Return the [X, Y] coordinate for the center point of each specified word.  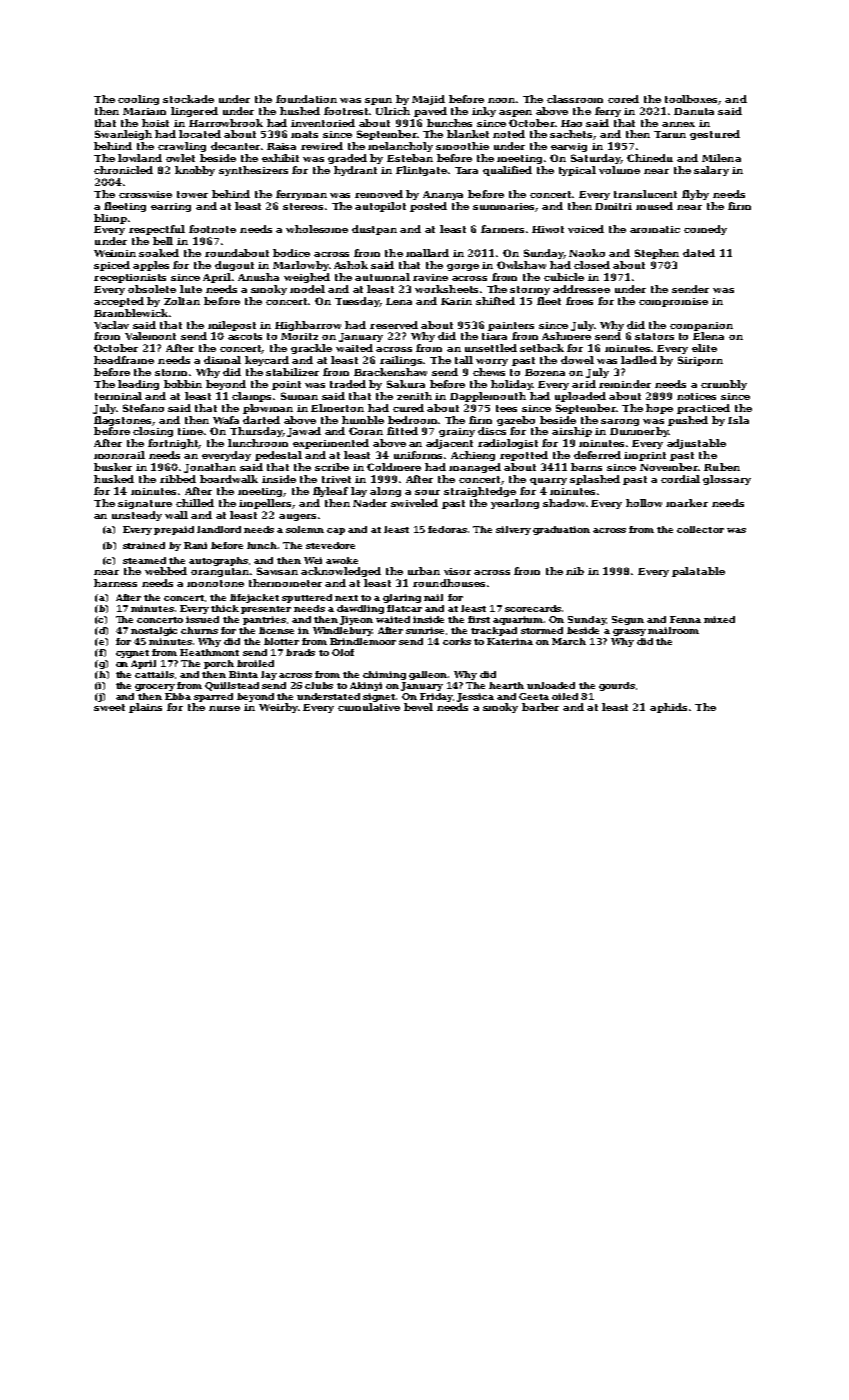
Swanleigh [123, 135]
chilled [195, 503]
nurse [224, 708]
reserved [394, 325]
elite [704, 348]
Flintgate [421, 171]
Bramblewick [131, 313]
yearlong [515, 504]
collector [700, 529]
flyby [695, 195]
